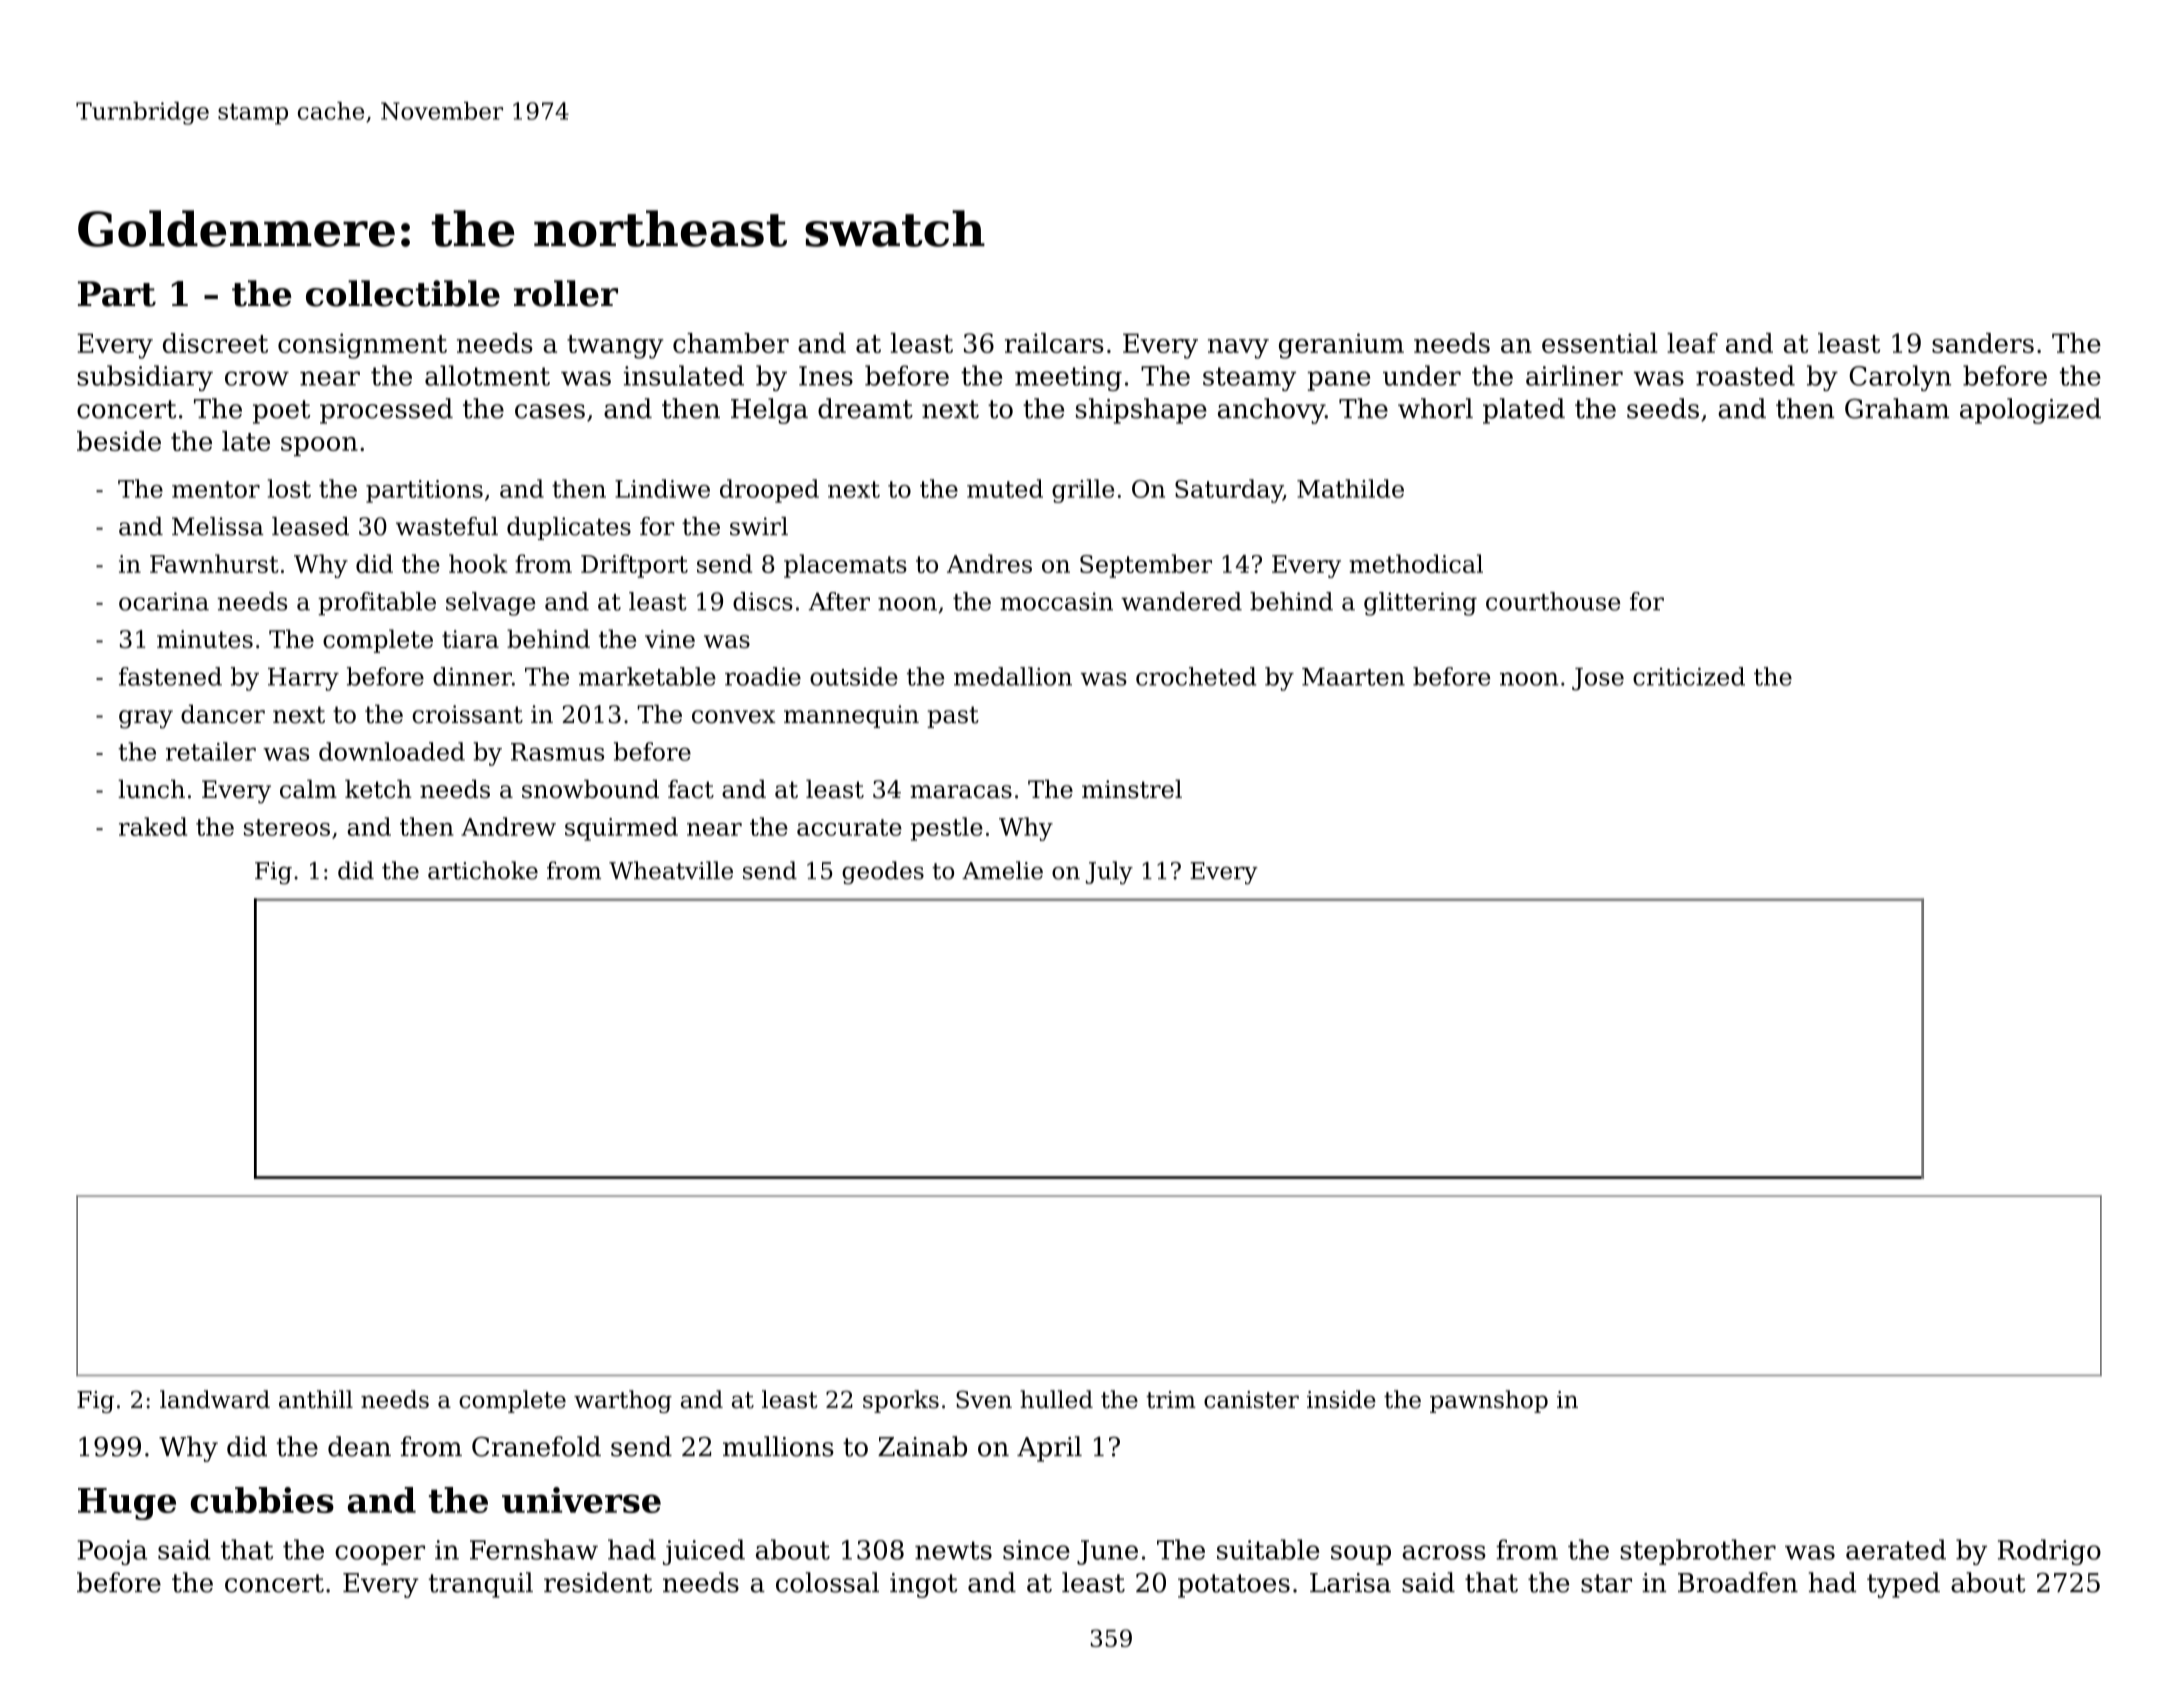 Image resolution: width=2178 pixels, height=1683 pixels. What do you see at coordinates (1341, 1399) in the screenshot?
I see `inside` at bounding box center [1341, 1399].
